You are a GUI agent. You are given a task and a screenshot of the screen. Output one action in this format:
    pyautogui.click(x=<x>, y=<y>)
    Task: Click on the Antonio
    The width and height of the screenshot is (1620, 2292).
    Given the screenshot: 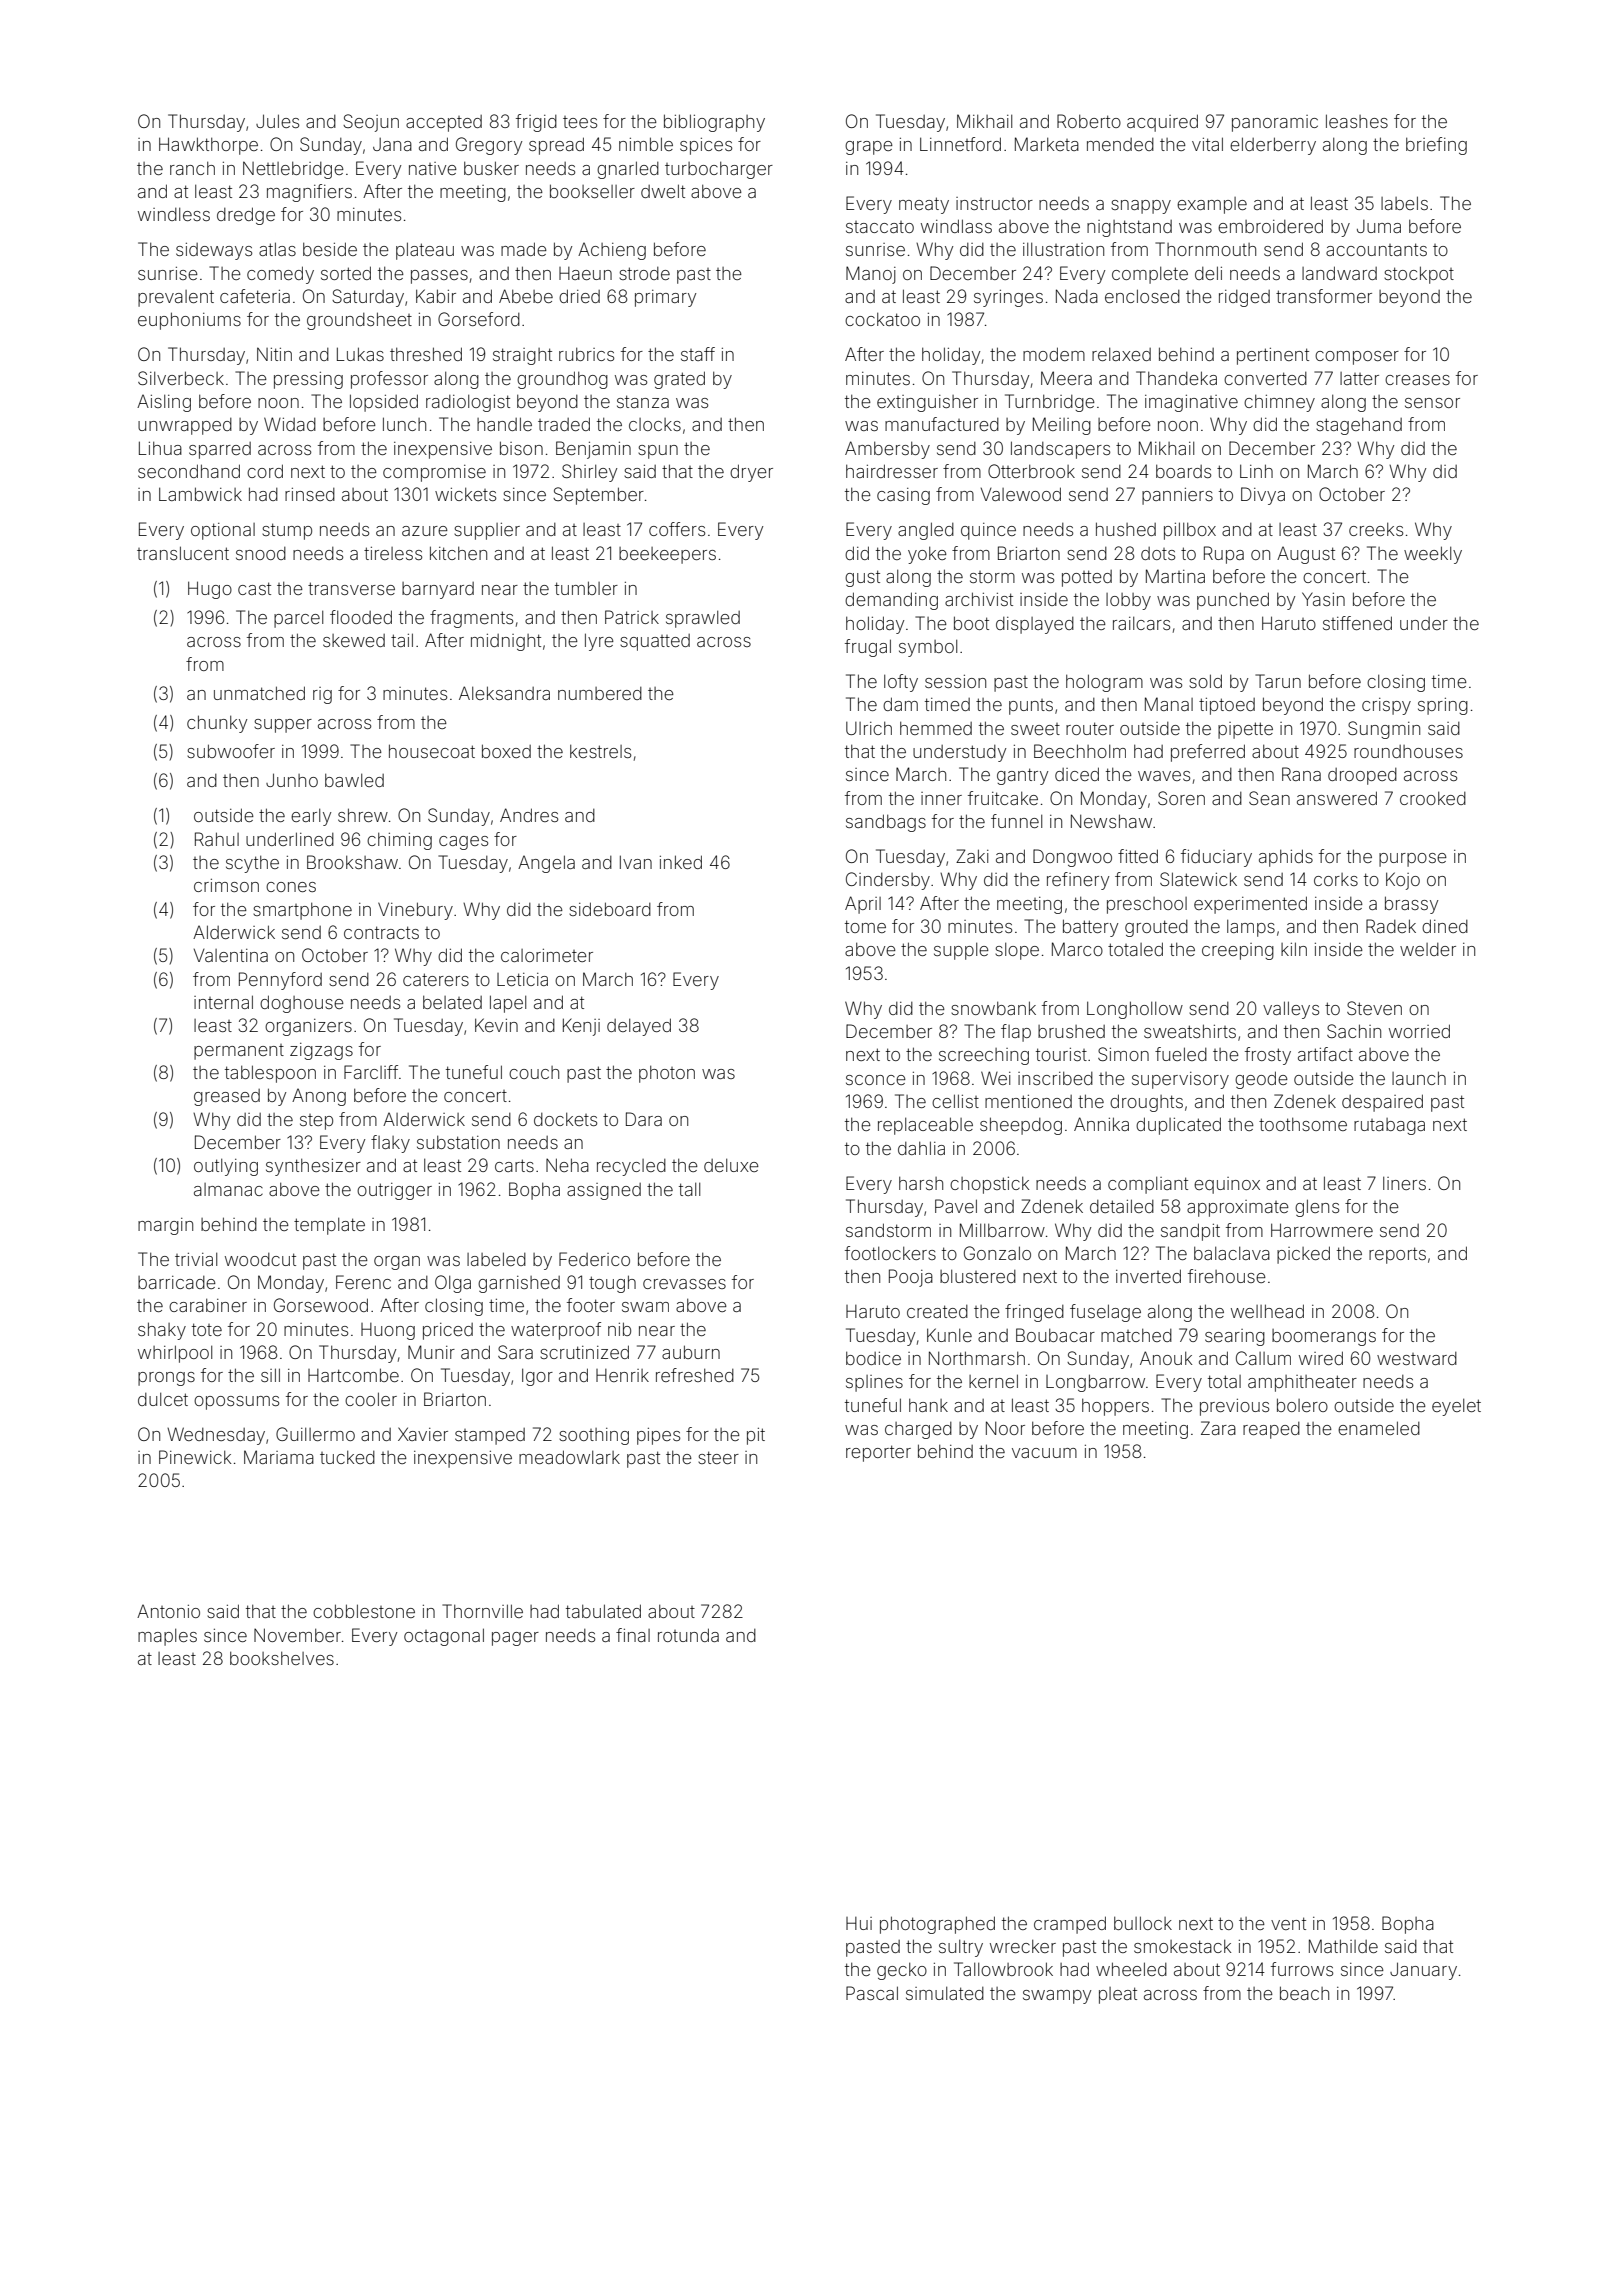 What is the action you would take?
    pyautogui.click(x=168, y=1611)
